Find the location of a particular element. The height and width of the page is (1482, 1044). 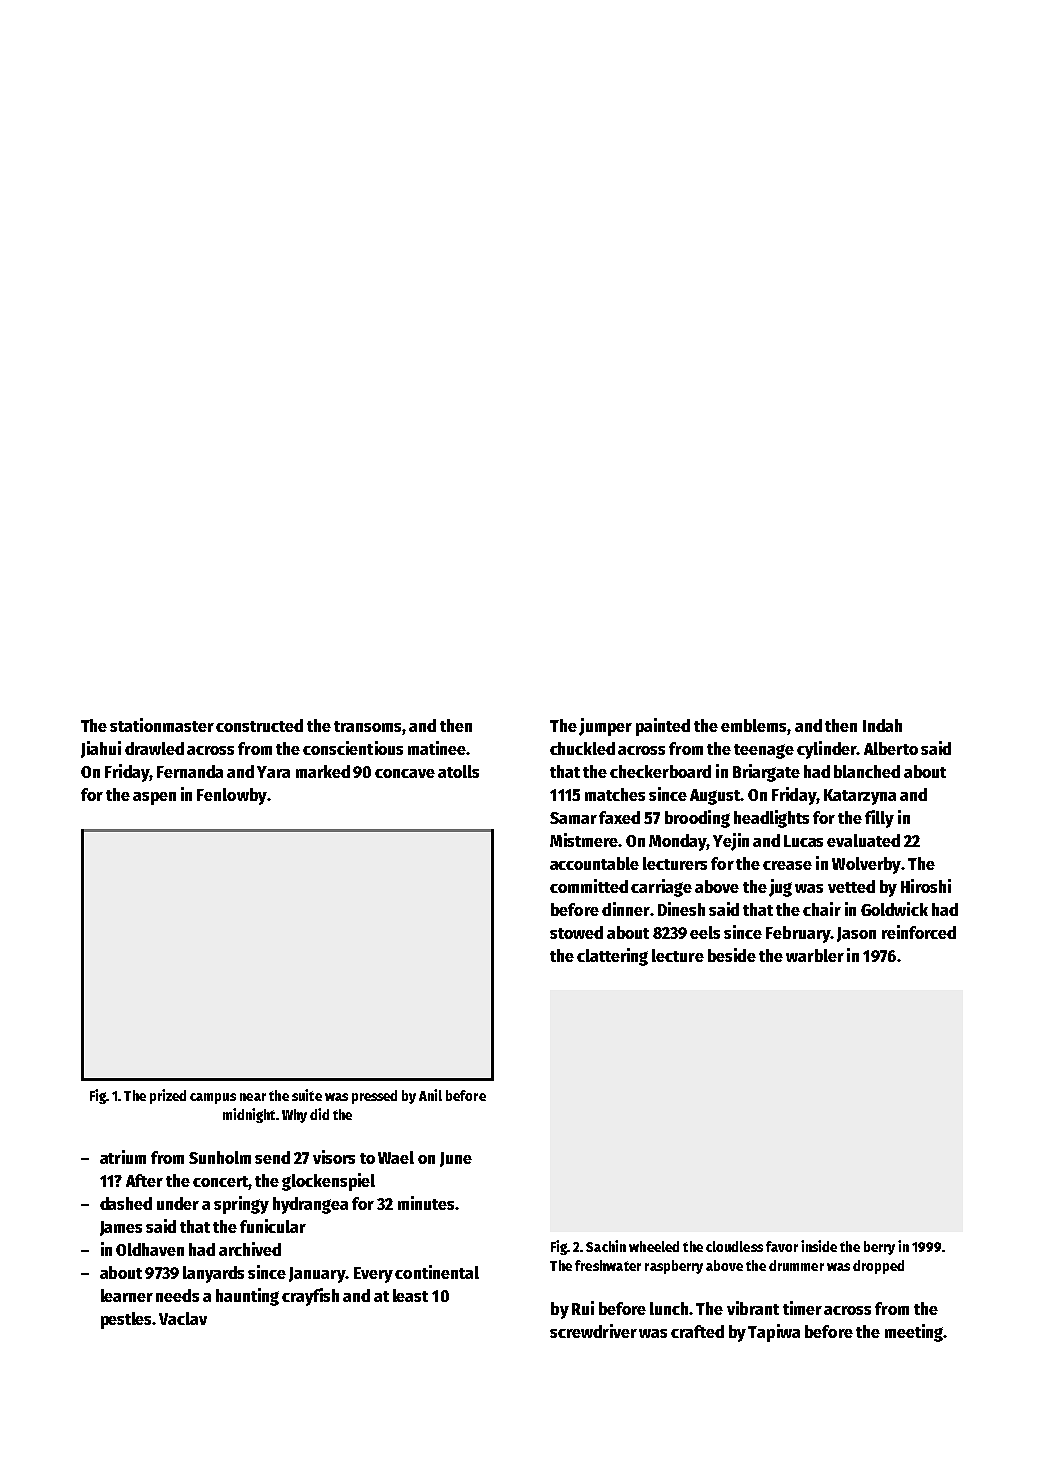

emblems is located at coordinates (754, 727).
